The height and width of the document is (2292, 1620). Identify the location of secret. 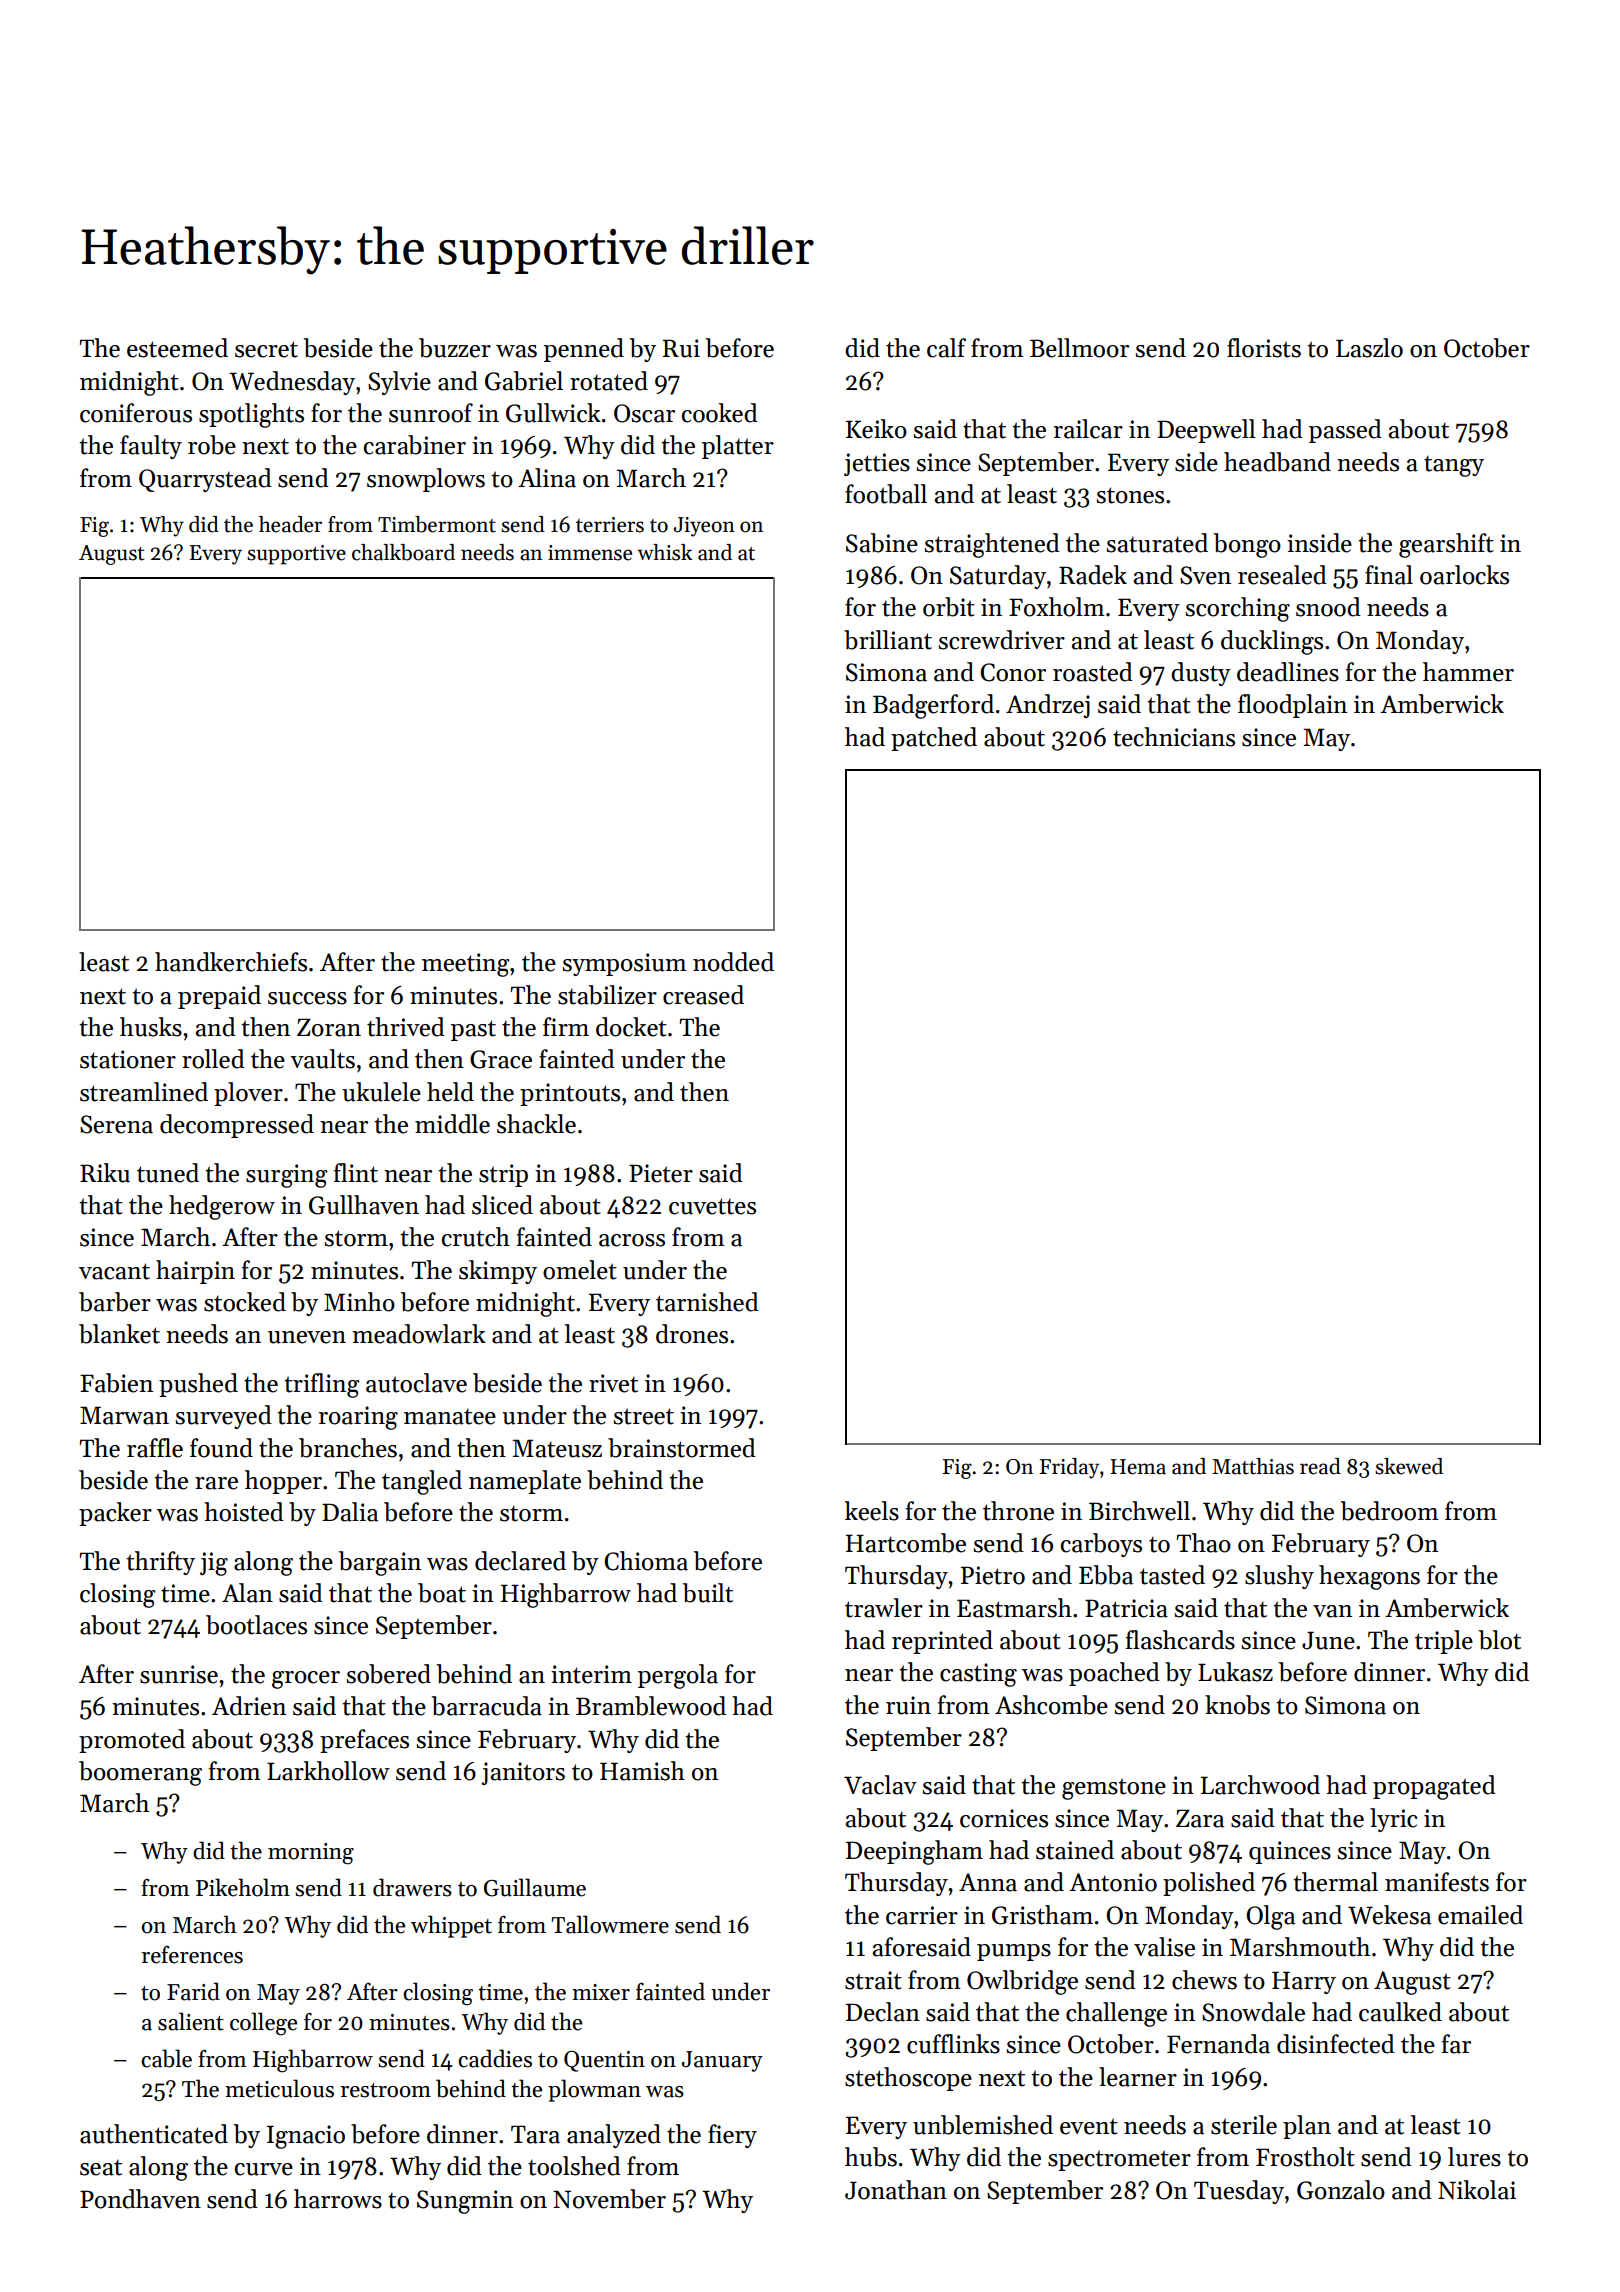
(266, 349).
